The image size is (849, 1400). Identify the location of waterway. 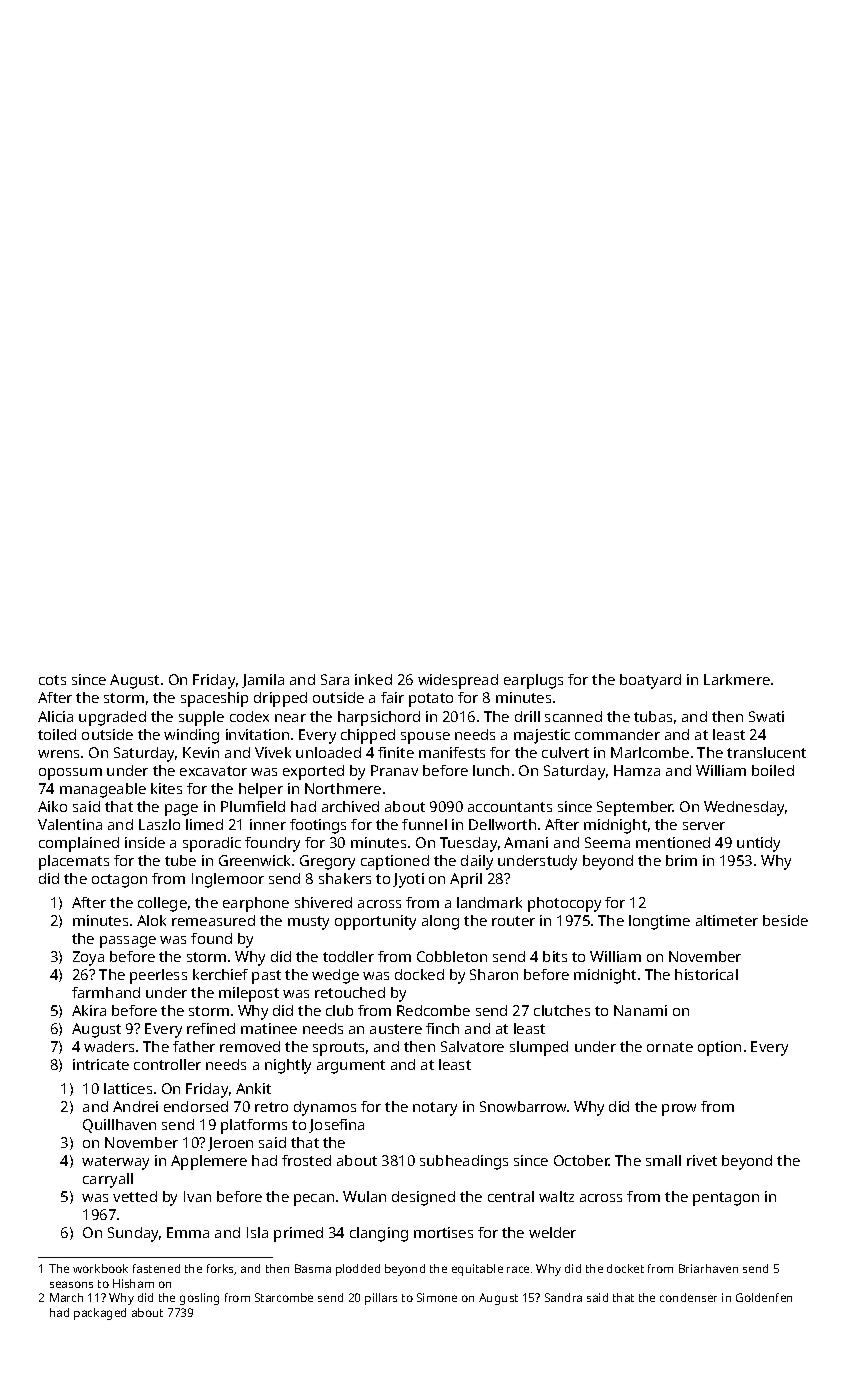
(115, 1163).
